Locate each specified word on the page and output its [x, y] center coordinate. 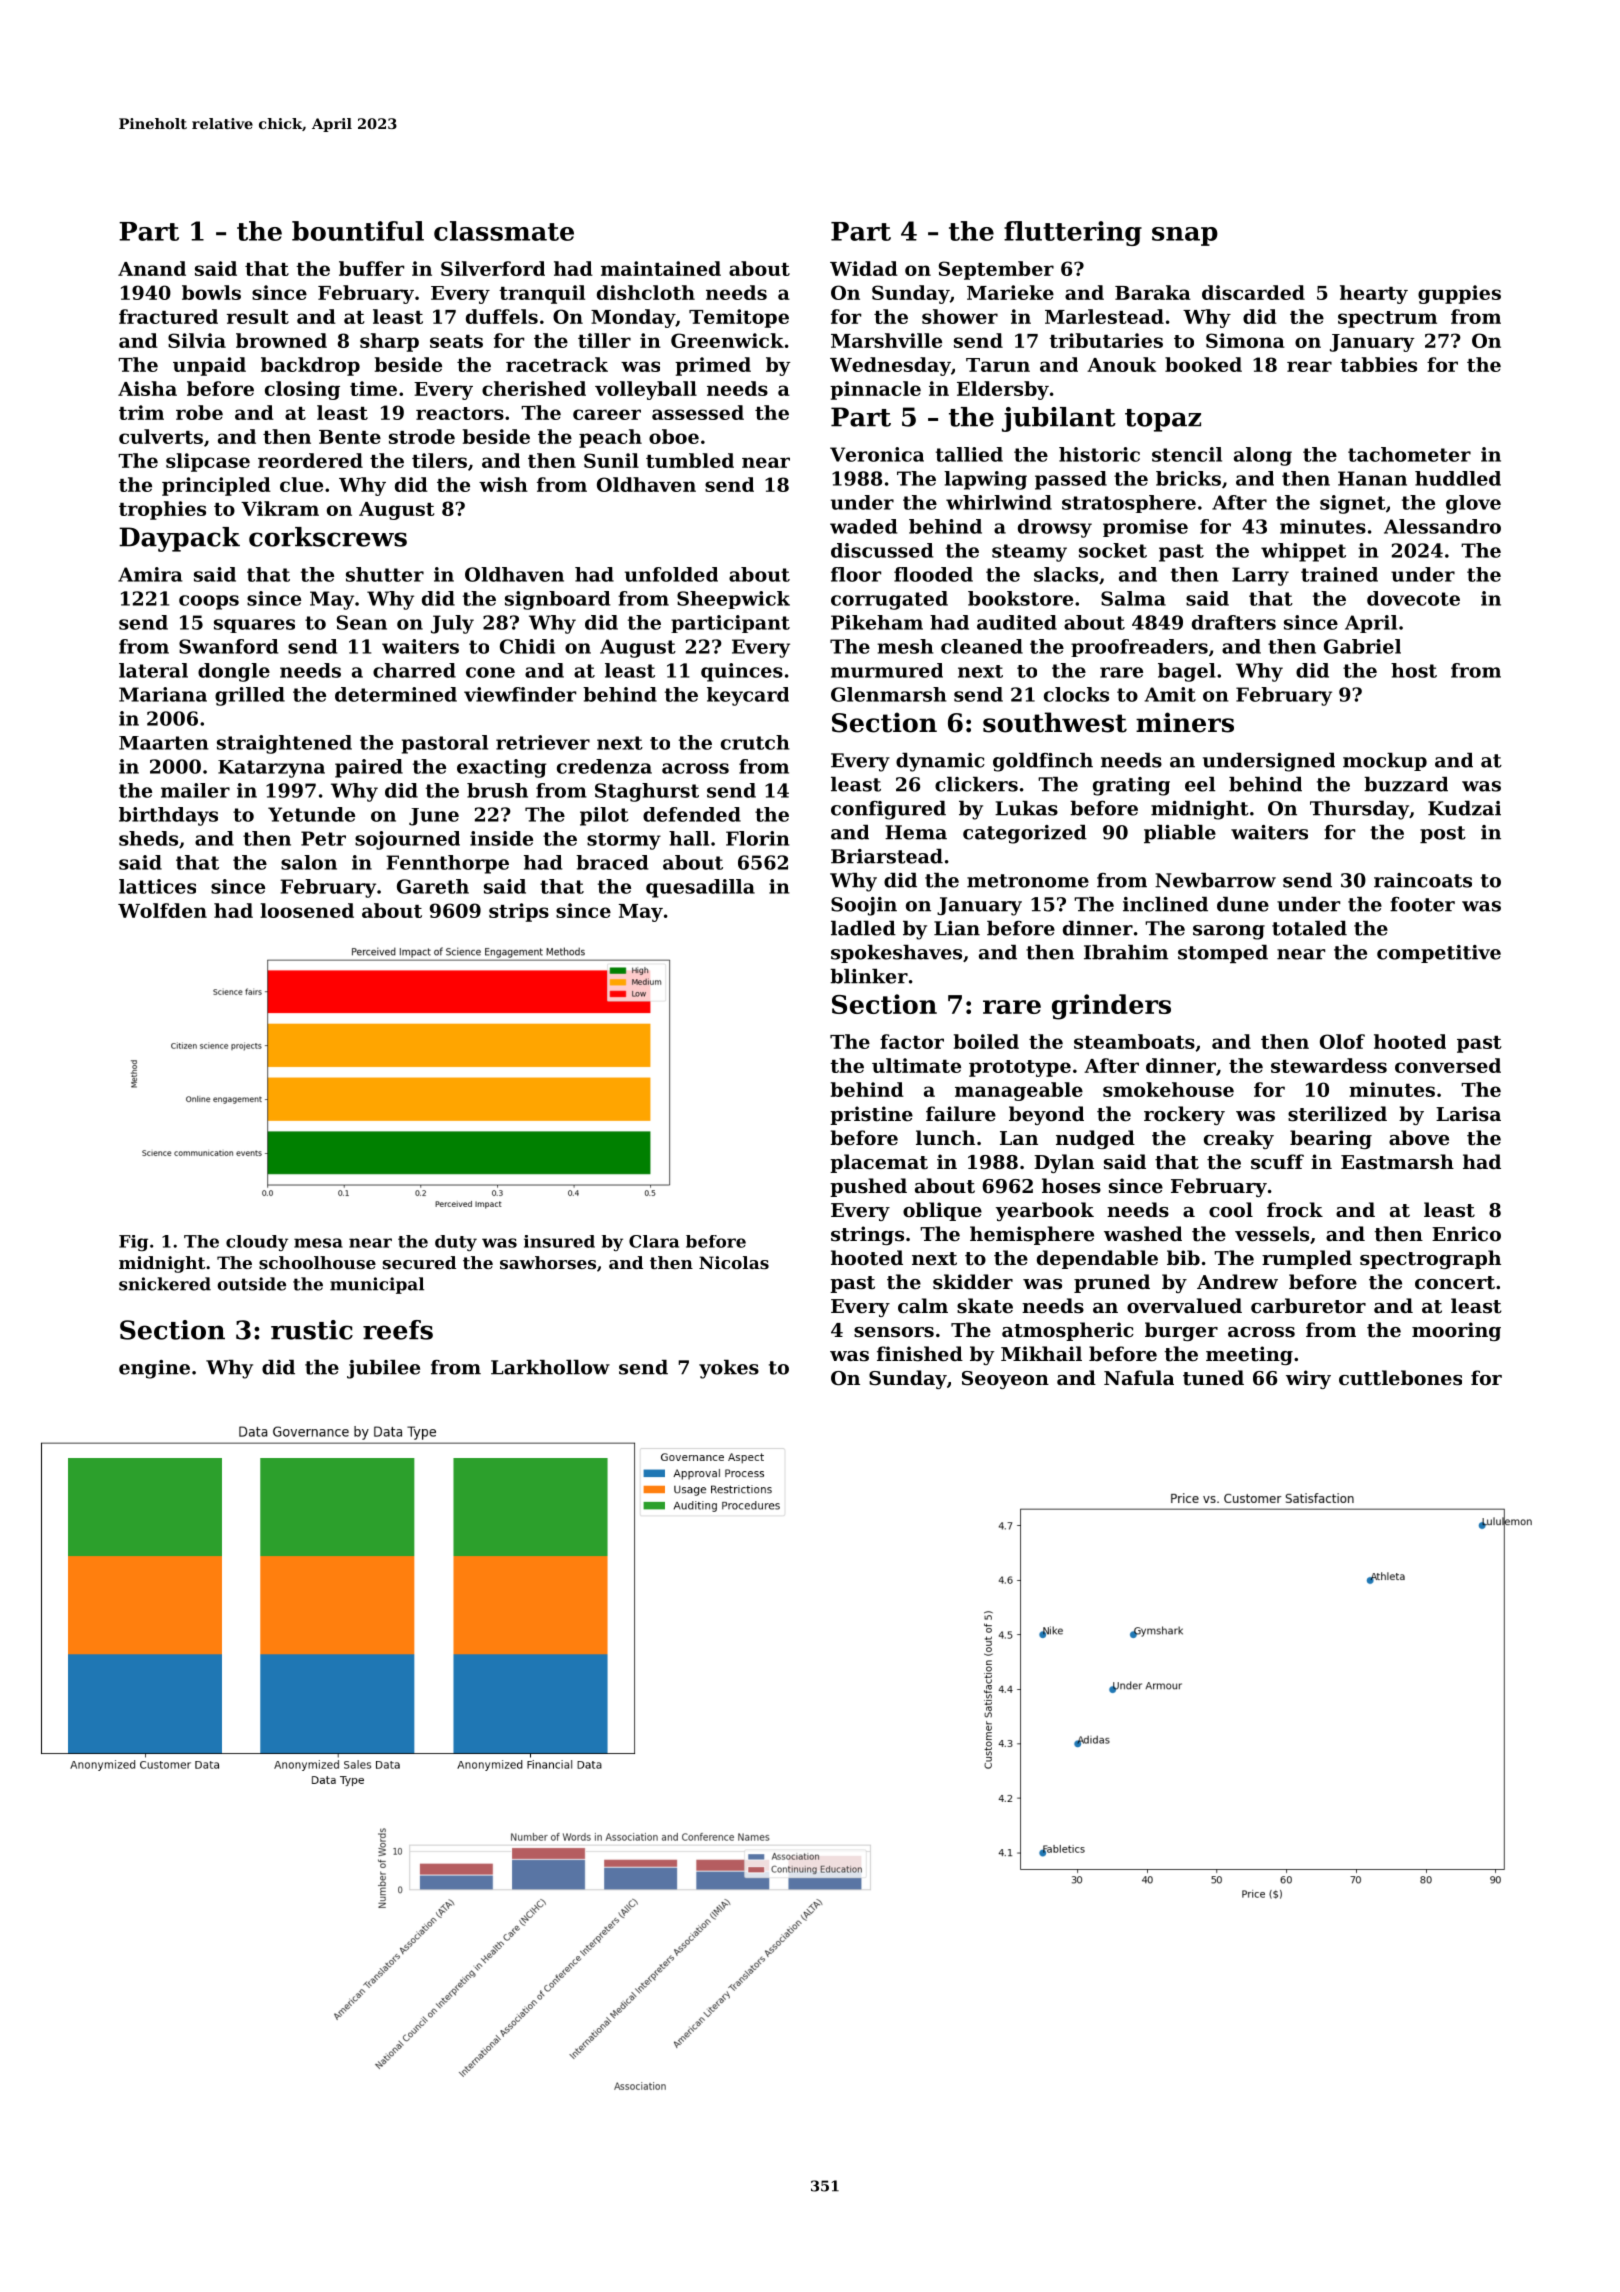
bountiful [358, 231]
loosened [307, 910]
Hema [916, 832]
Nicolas [734, 1262]
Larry [1260, 576]
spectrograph [1430, 1259]
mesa [318, 1243]
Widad [864, 268]
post [1443, 834]
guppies [1459, 294]
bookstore [1020, 598]
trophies [162, 510]
